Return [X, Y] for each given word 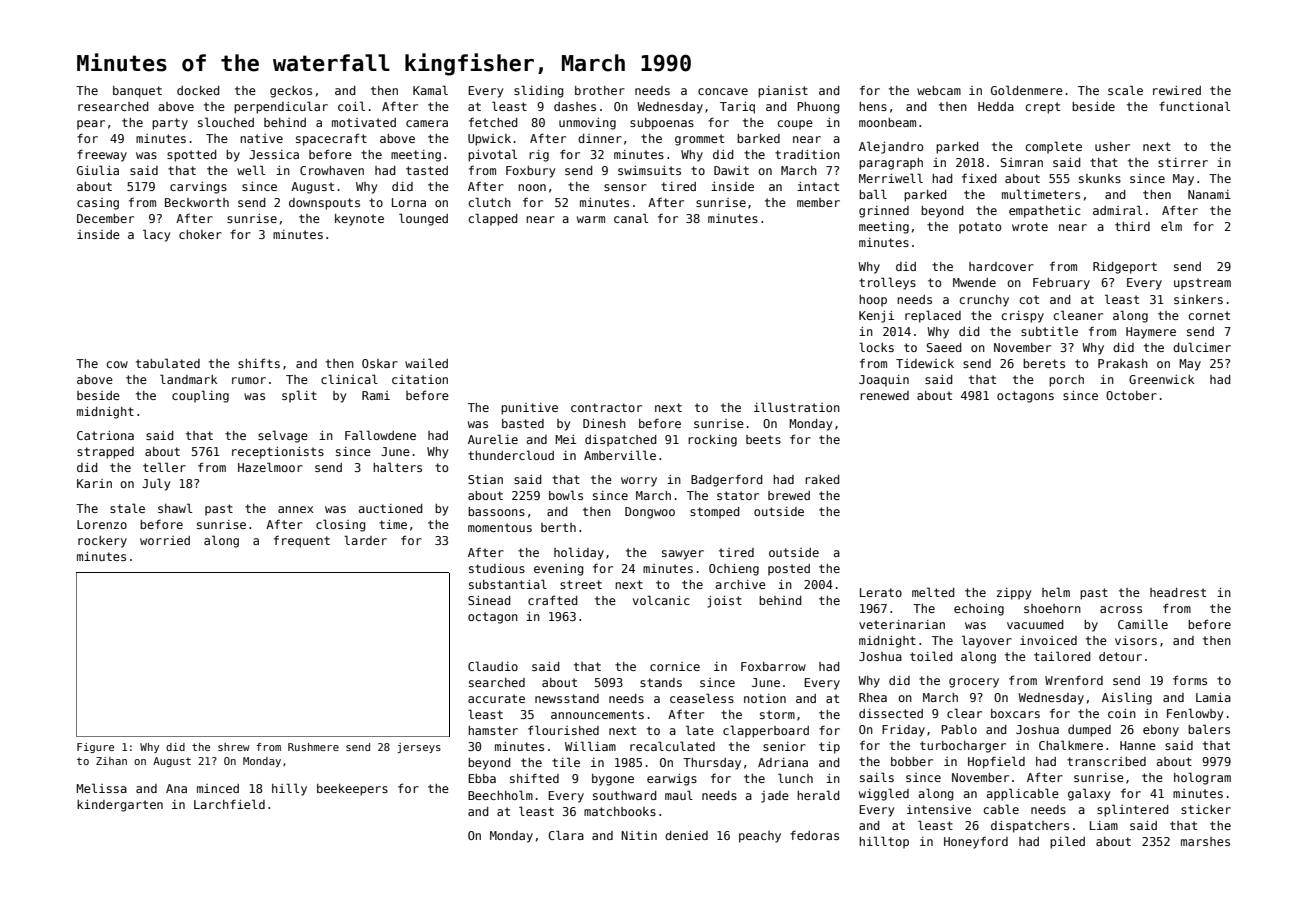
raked [822, 479]
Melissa [101, 788]
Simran [1021, 162]
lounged [423, 219]
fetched [493, 122]
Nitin [639, 835]
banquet [137, 92]
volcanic [661, 600]
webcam [939, 90]
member [818, 202]
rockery [102, 542]
